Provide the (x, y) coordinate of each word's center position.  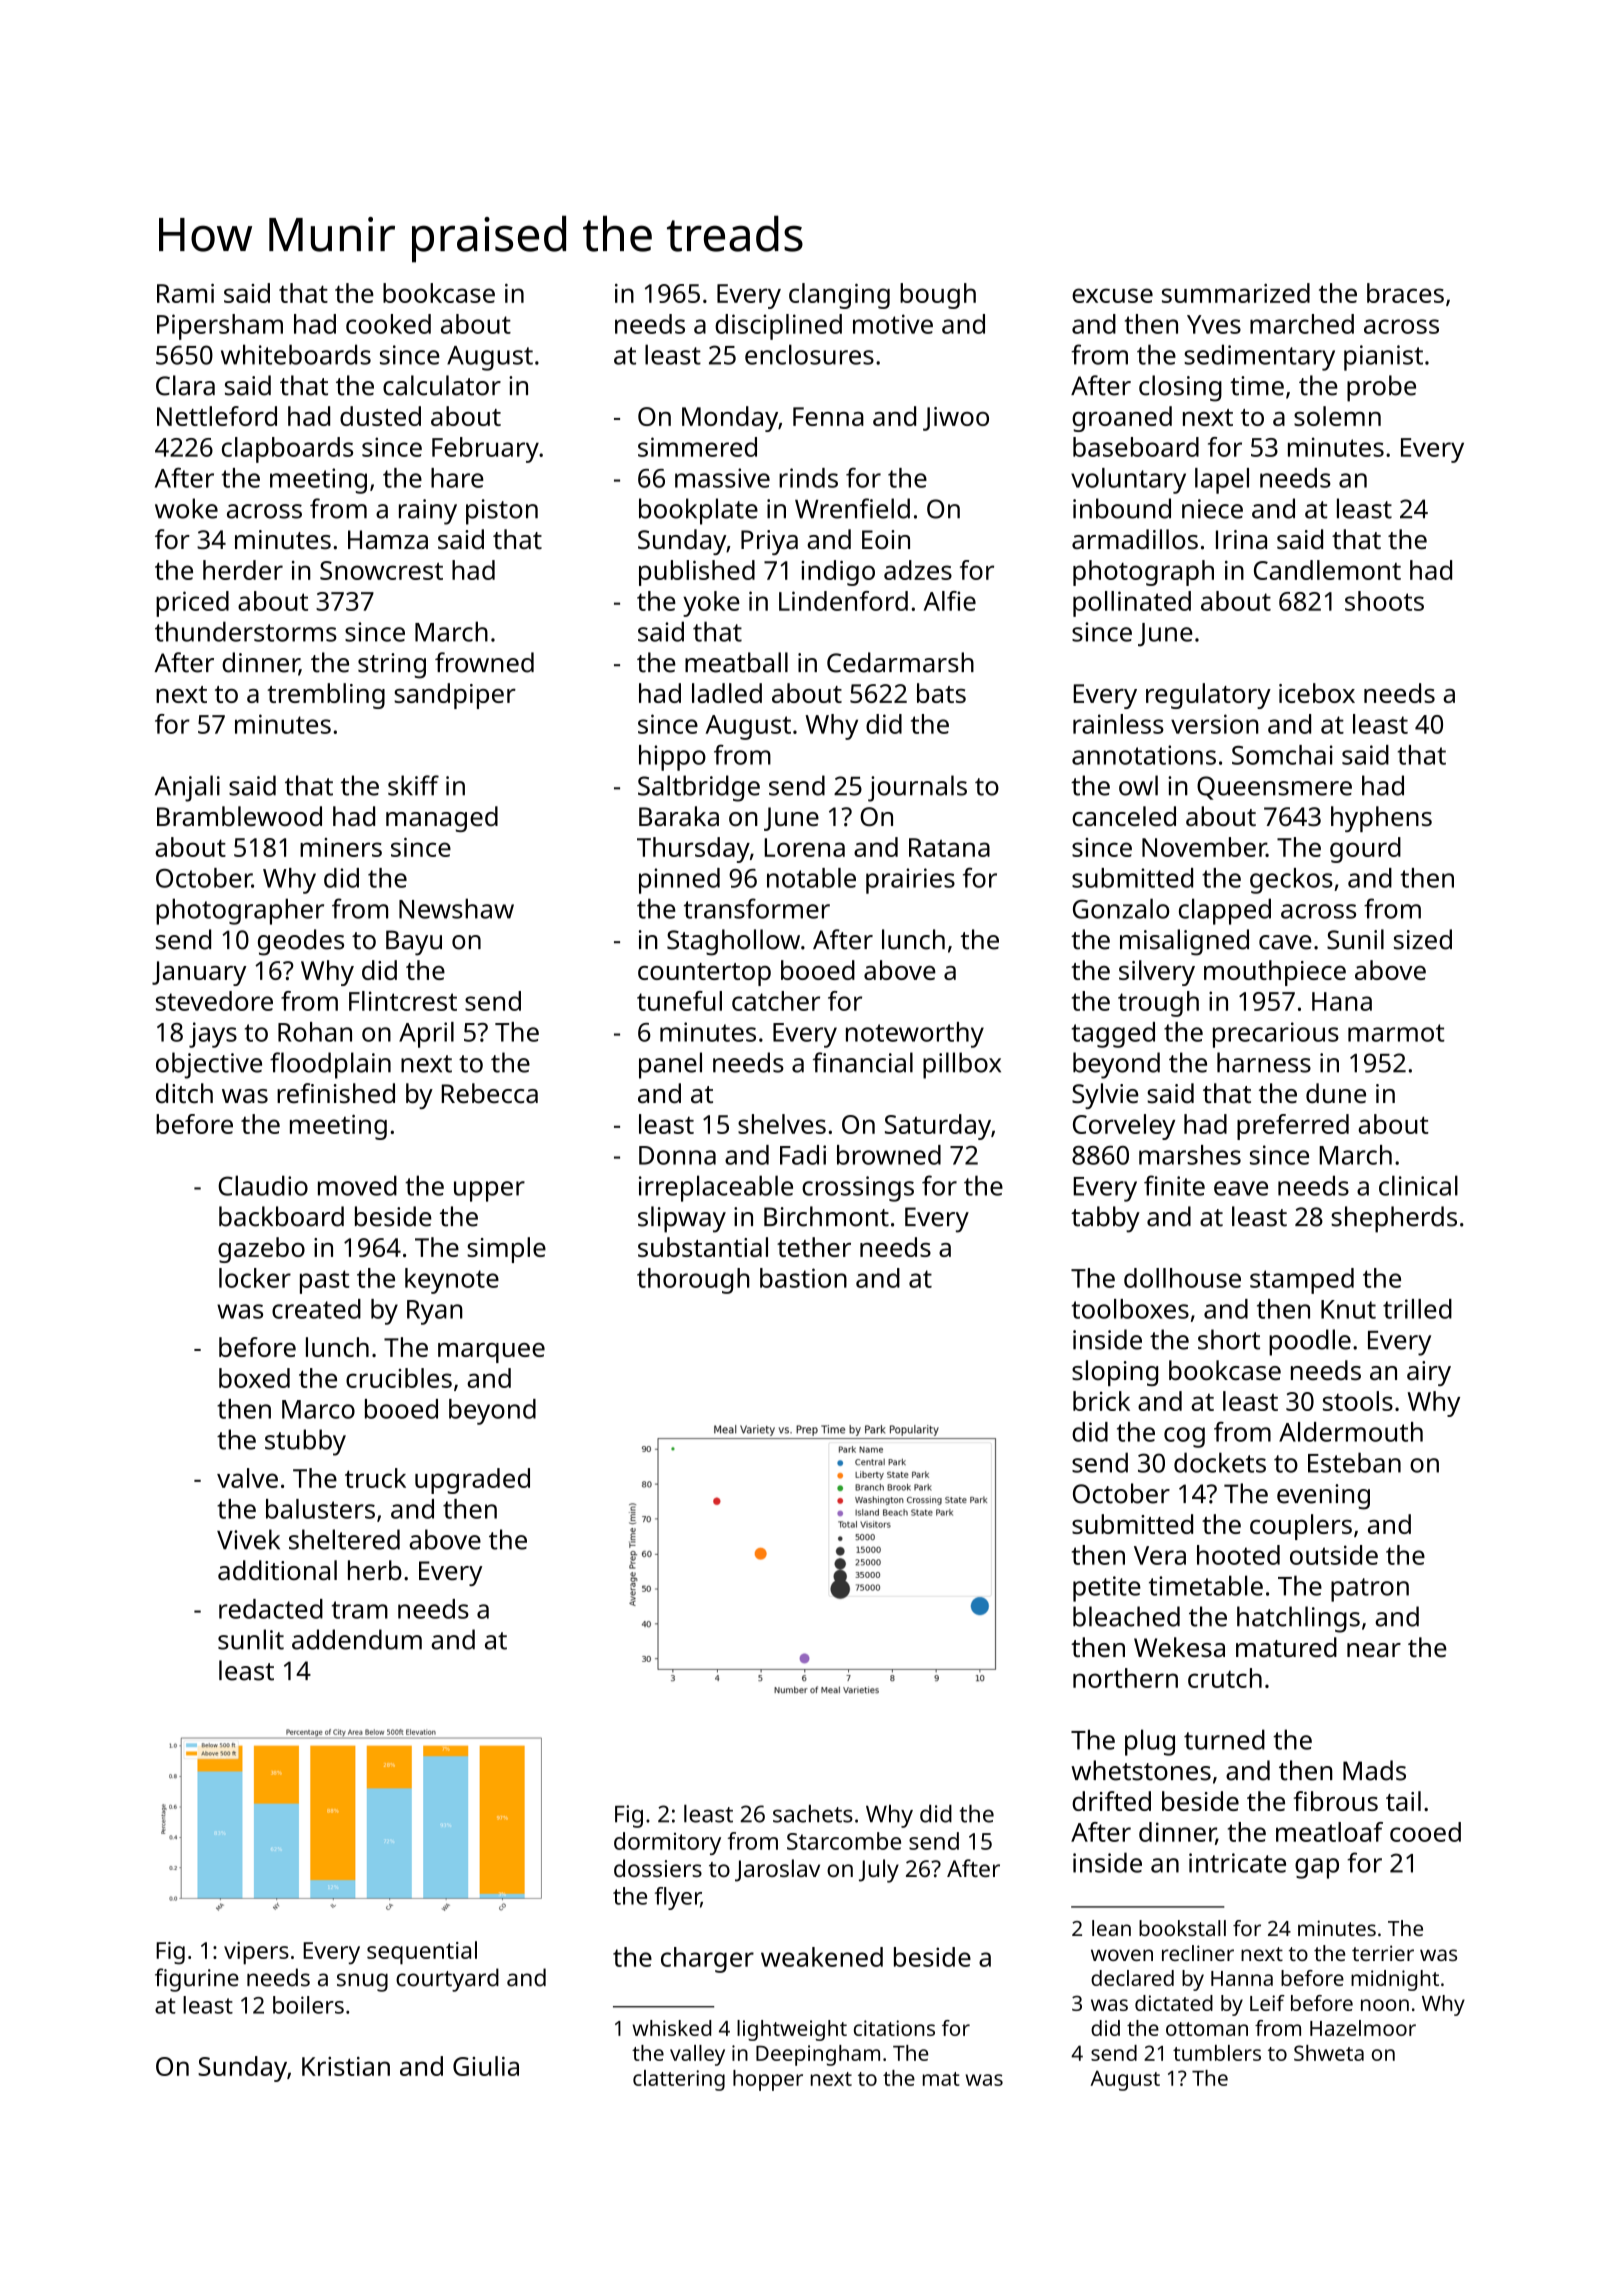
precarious (1276, 1035)
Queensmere (1274, 788)
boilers (308, 2005)
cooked (388, 324)
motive (893, 324)
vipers (256, 1953)
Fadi (803, 1155)
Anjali (187, 788)
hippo (672, 758)
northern (1125, 1678)
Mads (1374, 1770)
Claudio (263, 1185)
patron (1370, 1590)
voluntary (1128, 481)
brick (1101, 1401)
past (325, 1282)
